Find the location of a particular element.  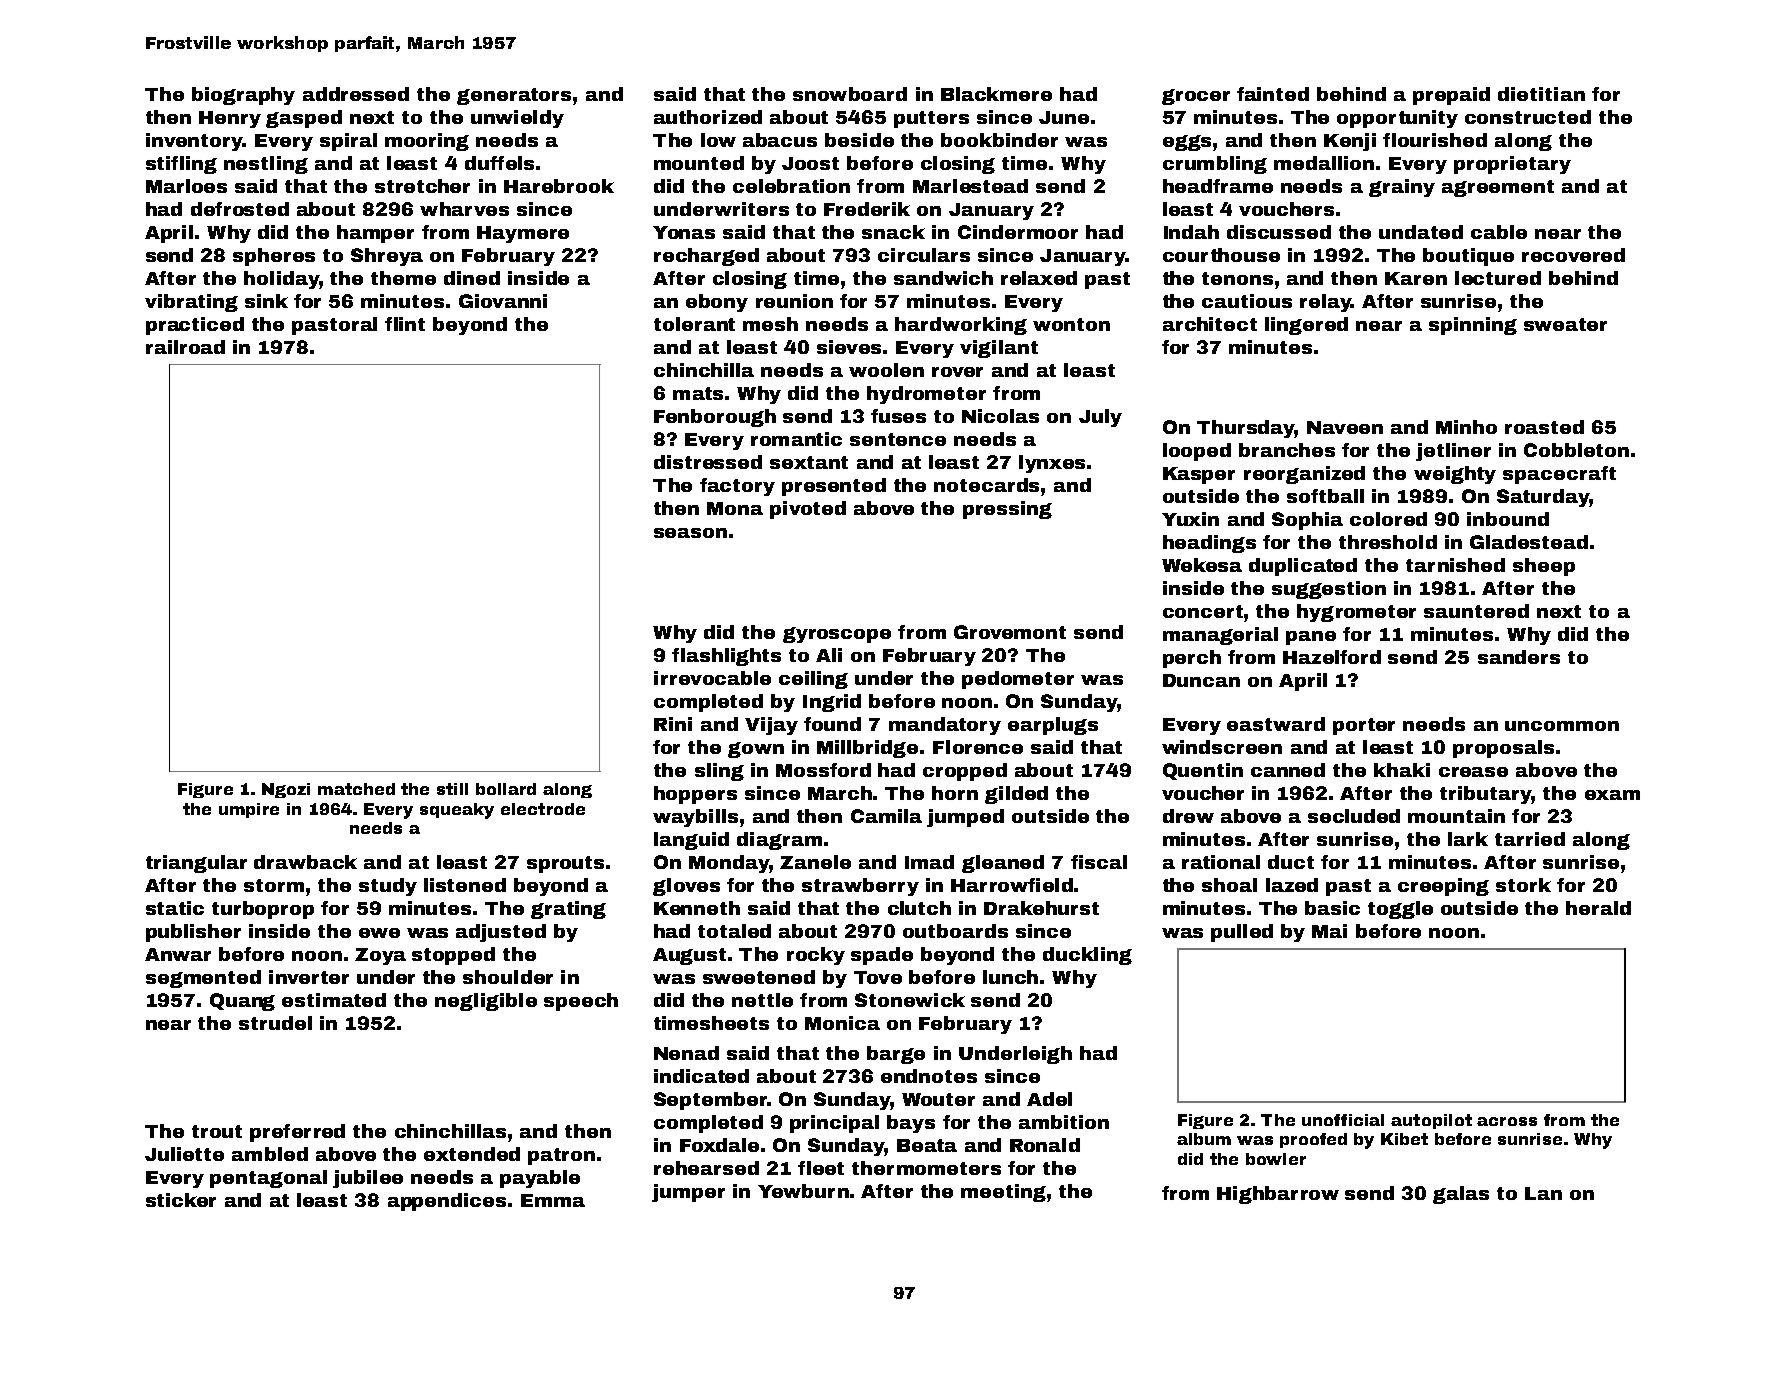

season is located at coordinates (690, 533).
